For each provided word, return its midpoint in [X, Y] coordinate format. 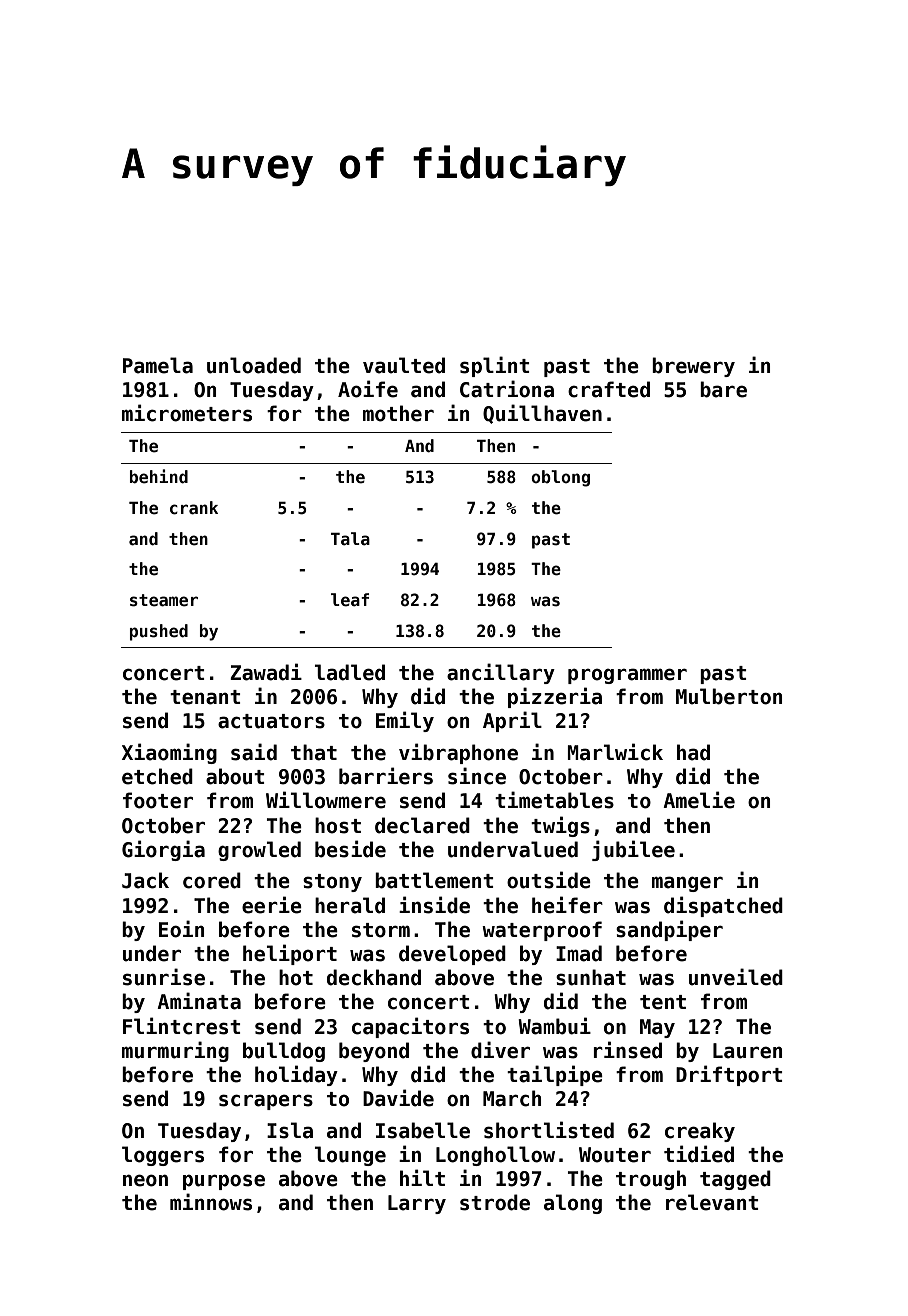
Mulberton [729, 696]
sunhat [591, 977]
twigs [560, 826]
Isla [290, 1130]
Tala [350, 539]
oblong [560, 478]
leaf [350, 600]
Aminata [199, 1001]
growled [259, 851]
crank [194, 508]
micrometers [187, 413]
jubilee [633, 850]
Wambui [554, 1026]
